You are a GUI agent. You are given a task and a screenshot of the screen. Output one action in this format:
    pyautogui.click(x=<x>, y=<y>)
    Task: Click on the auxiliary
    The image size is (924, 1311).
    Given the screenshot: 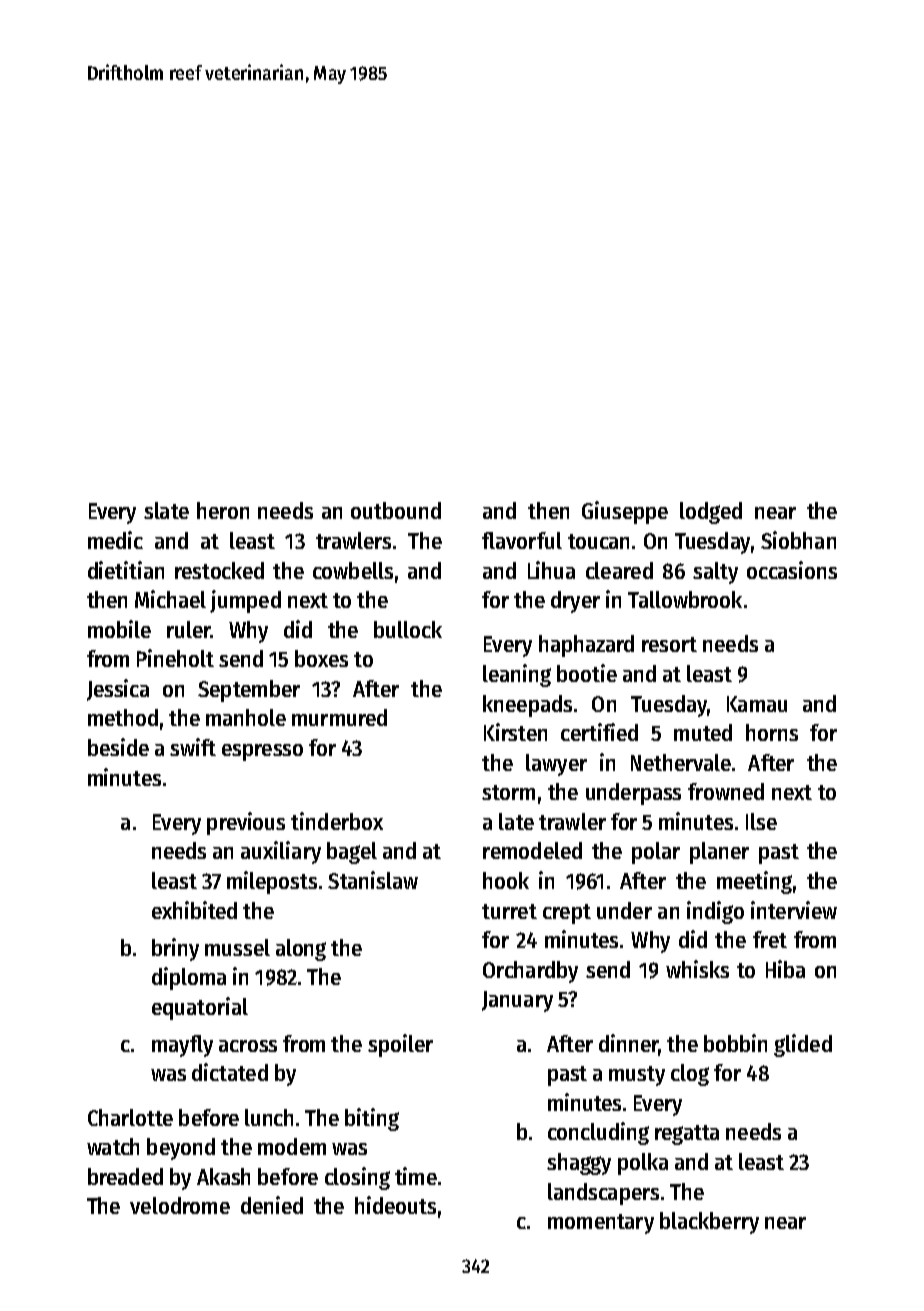 What is the action you would take?
    pyautogui.click(x=281, y=852)
